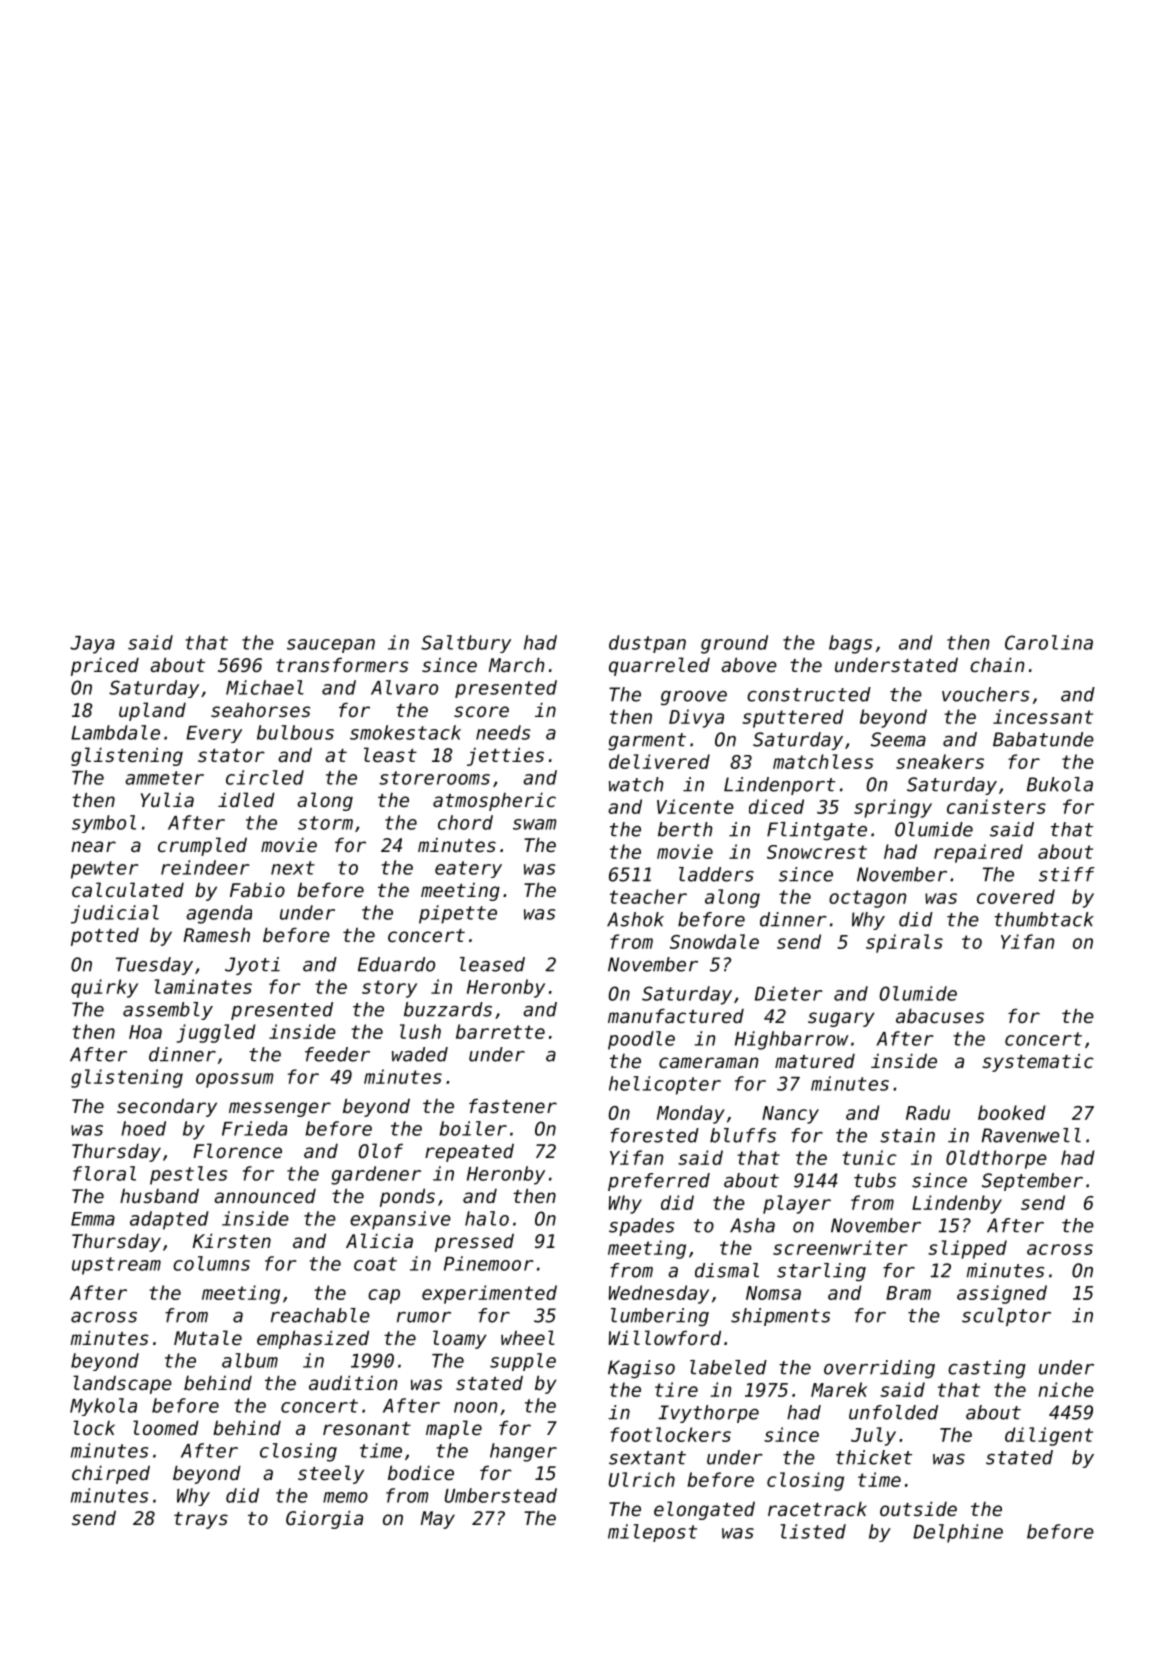 Image resolution: width=1165 pixels, height=1654 pixels. I want to click on quarreled, so click(659, 666).
